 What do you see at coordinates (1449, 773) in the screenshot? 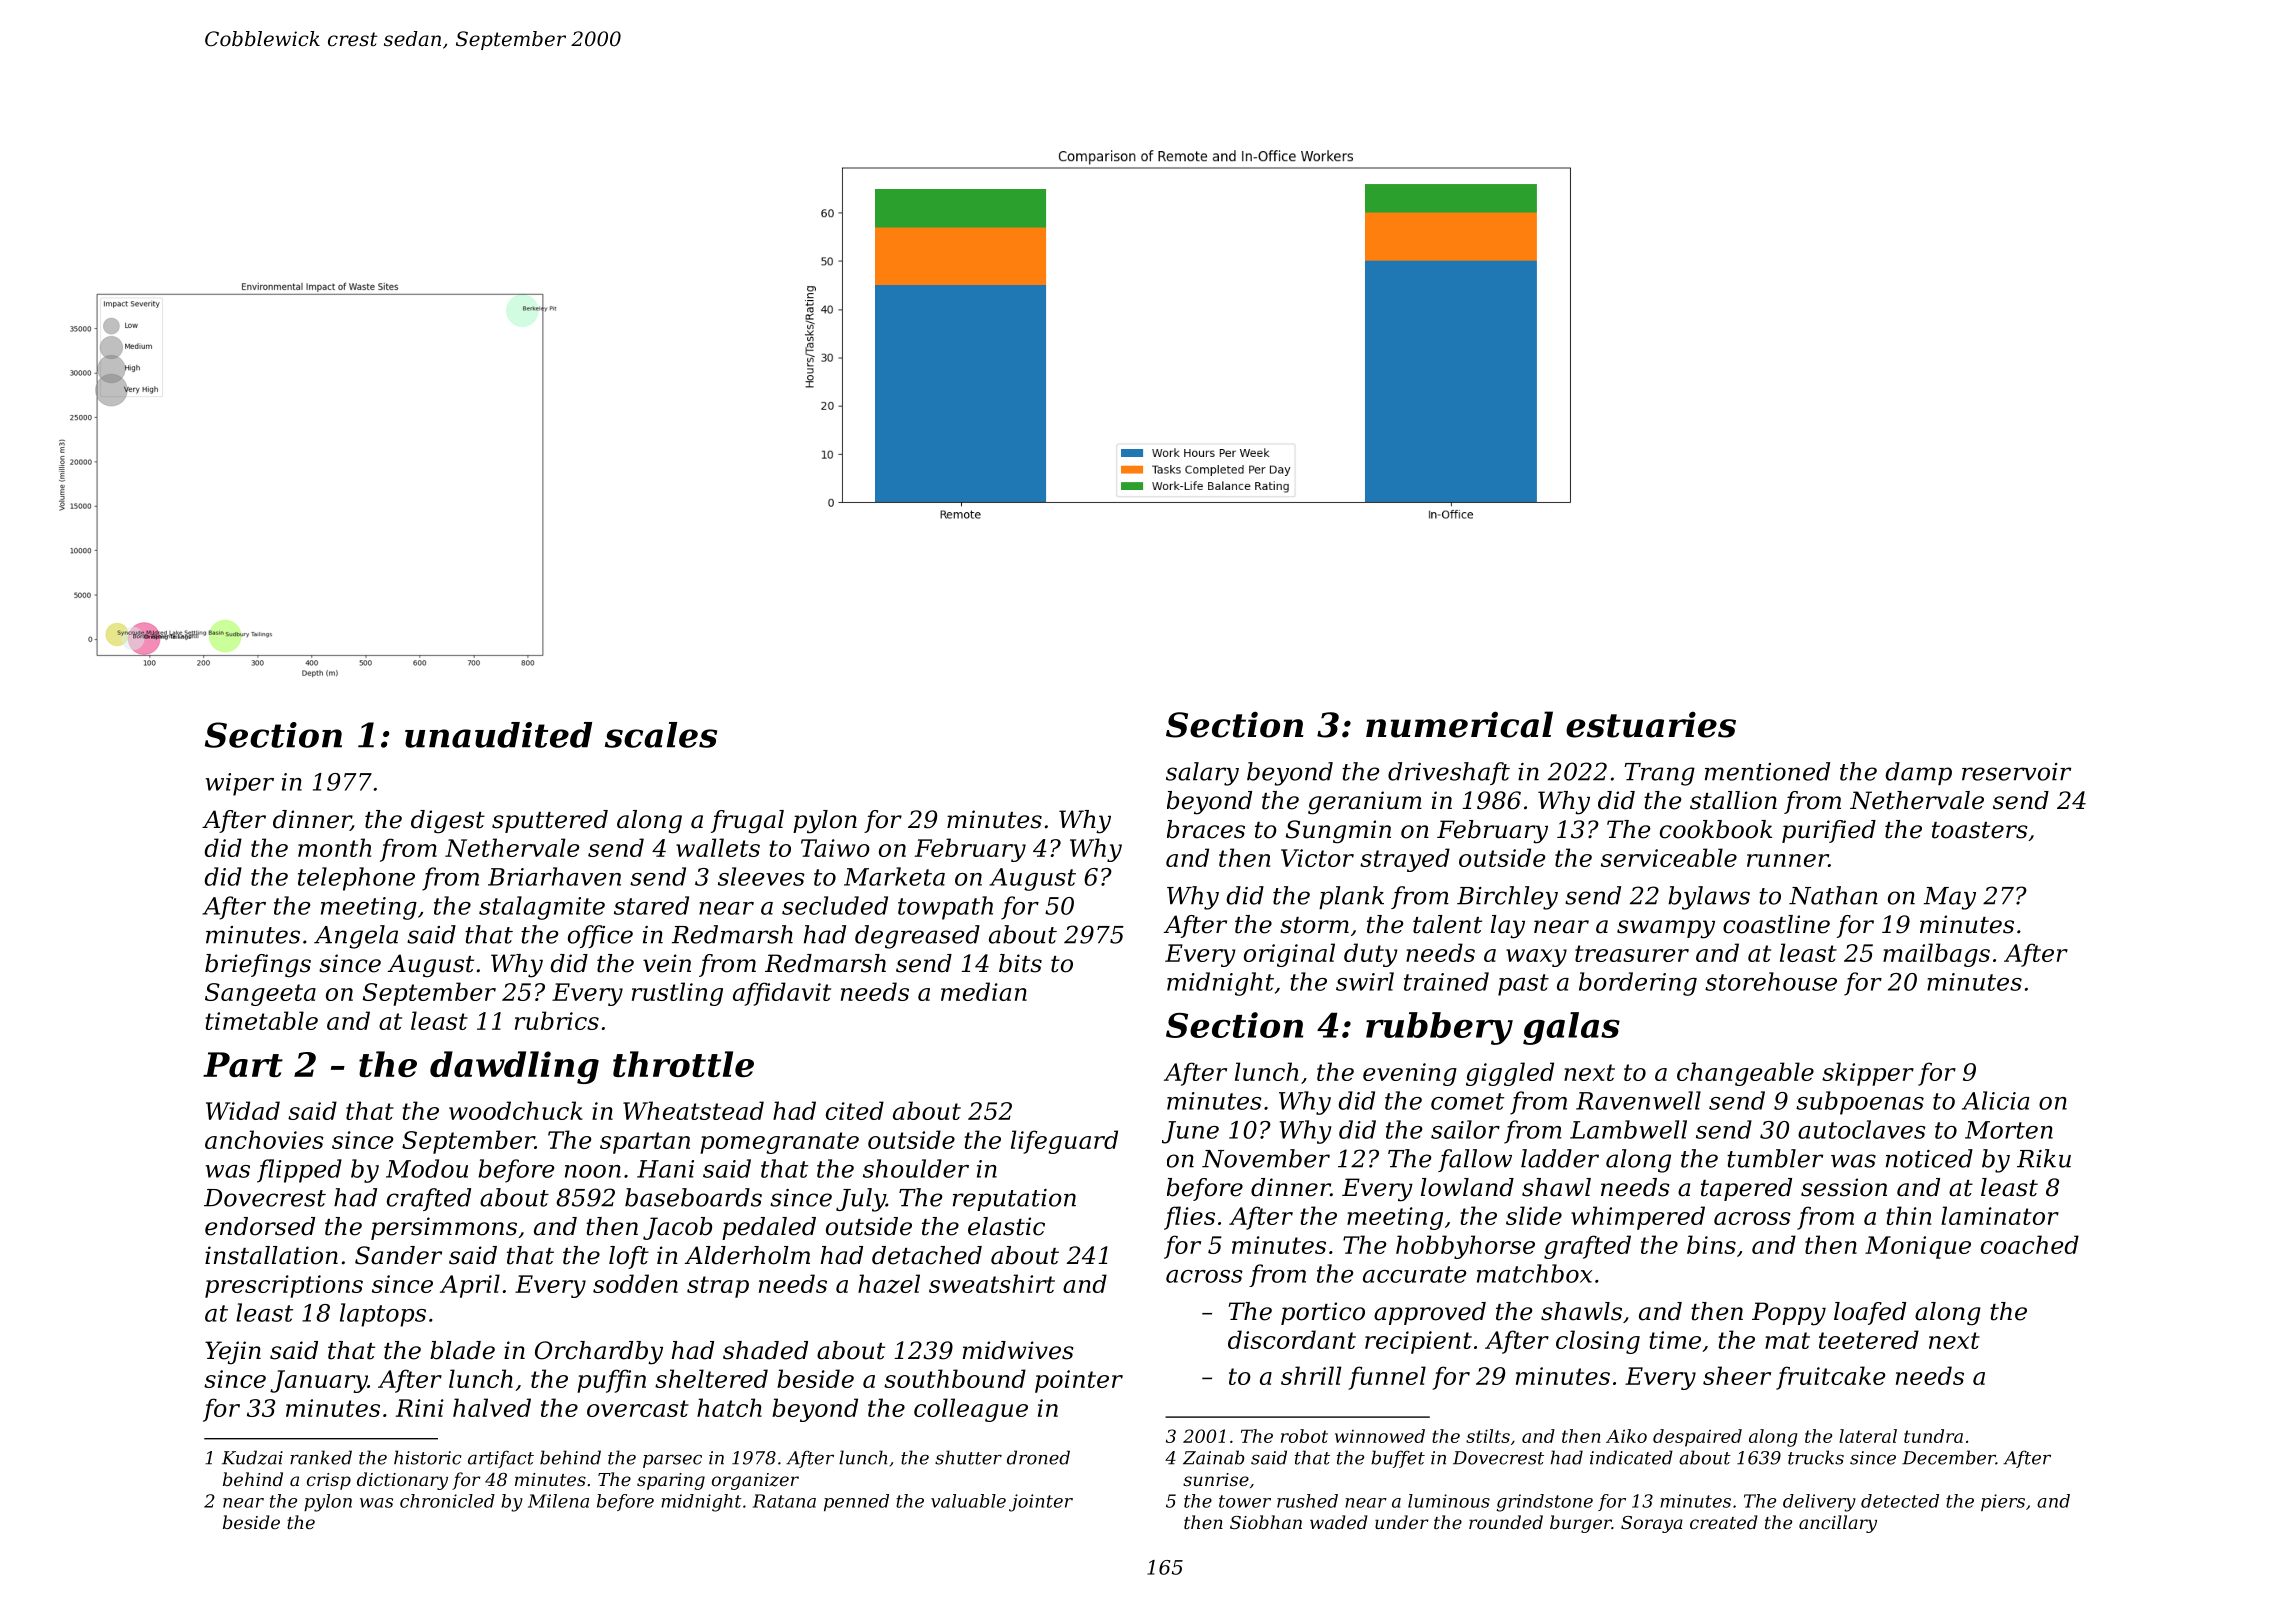
I see `driveshaft` at bounding box center [1449, 773].
